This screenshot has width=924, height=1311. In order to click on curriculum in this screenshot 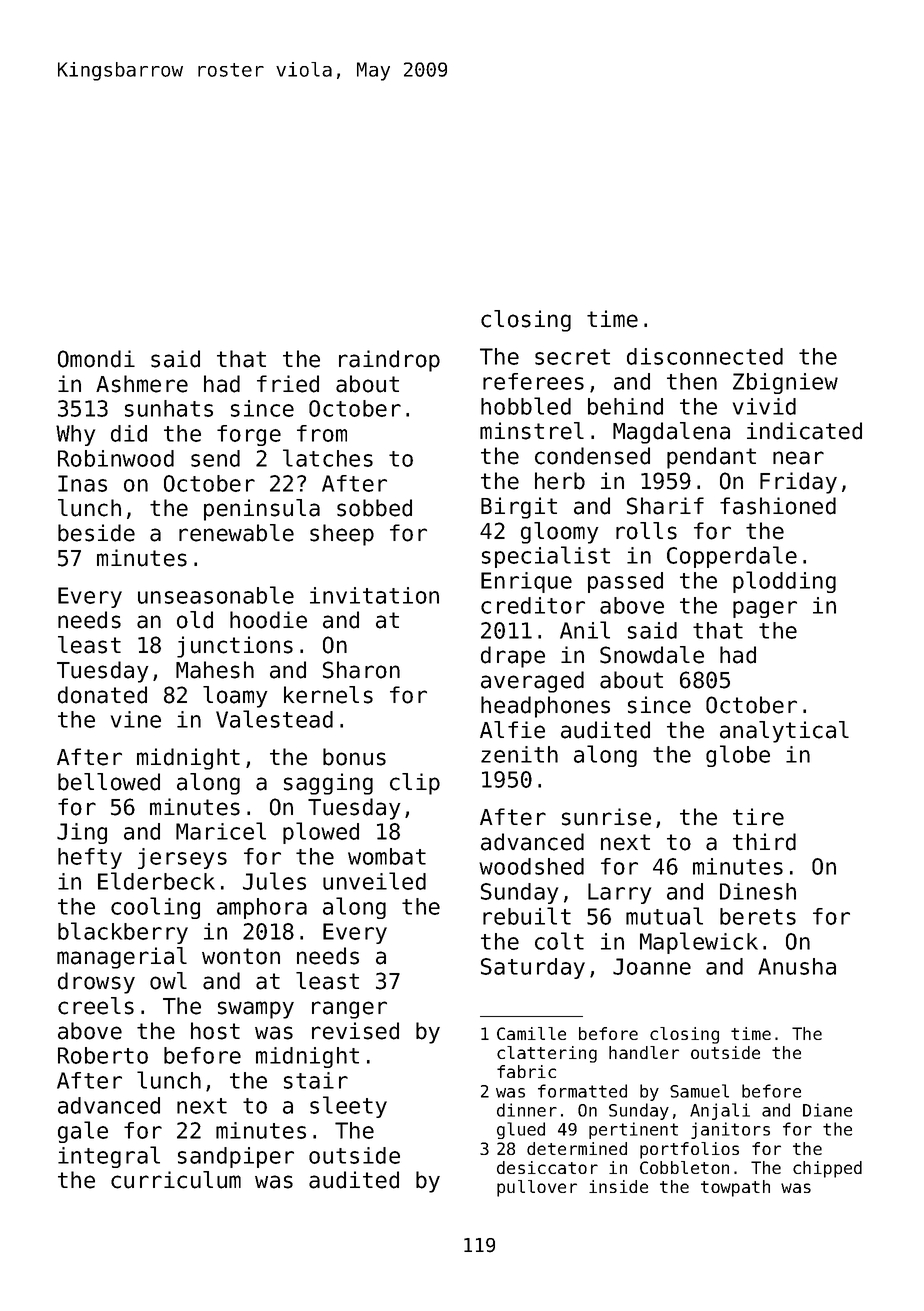, I will do `click(176, 1180)`.
